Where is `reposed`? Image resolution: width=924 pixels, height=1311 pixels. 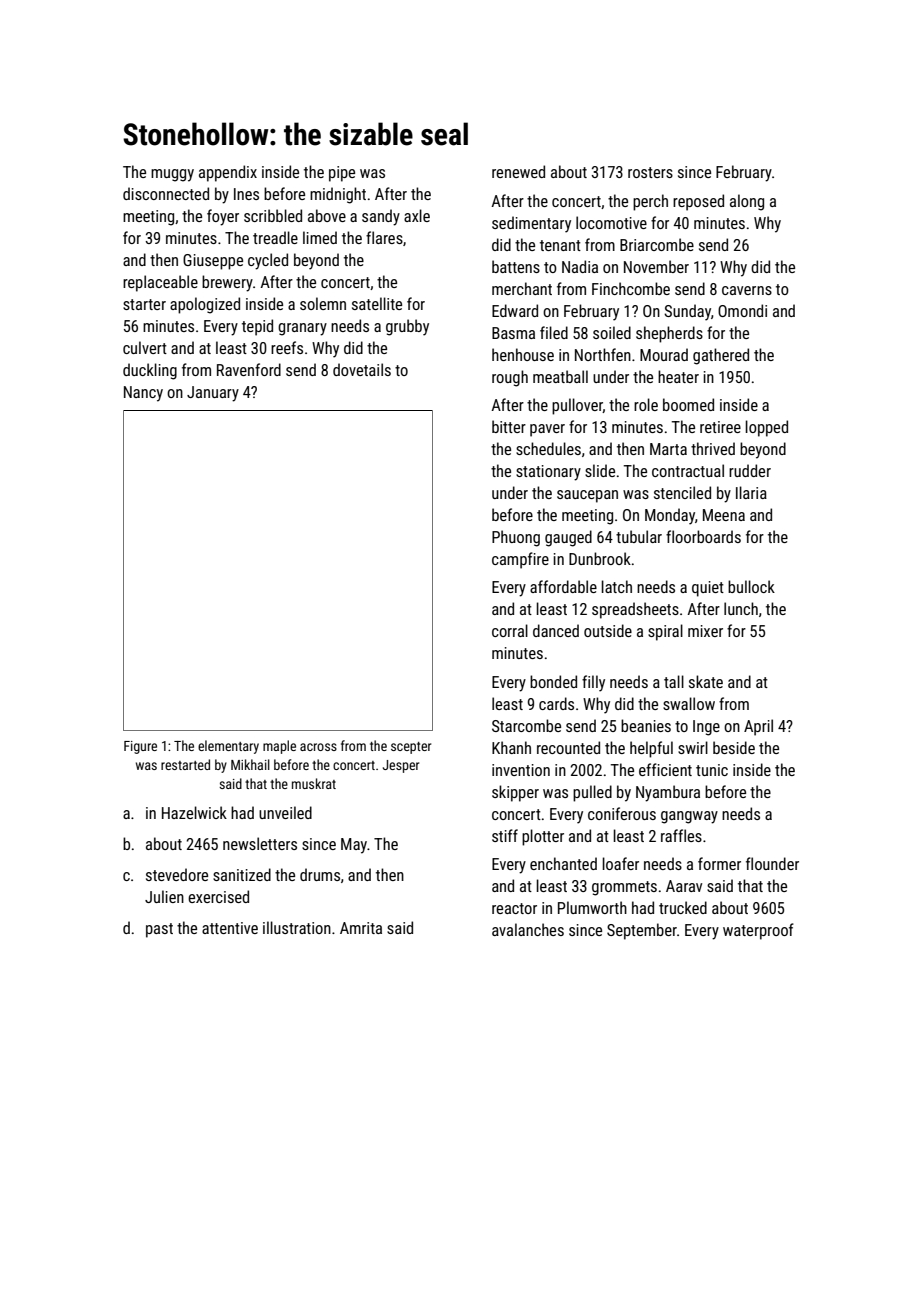
reposed is located at coordinates (698, 202).
